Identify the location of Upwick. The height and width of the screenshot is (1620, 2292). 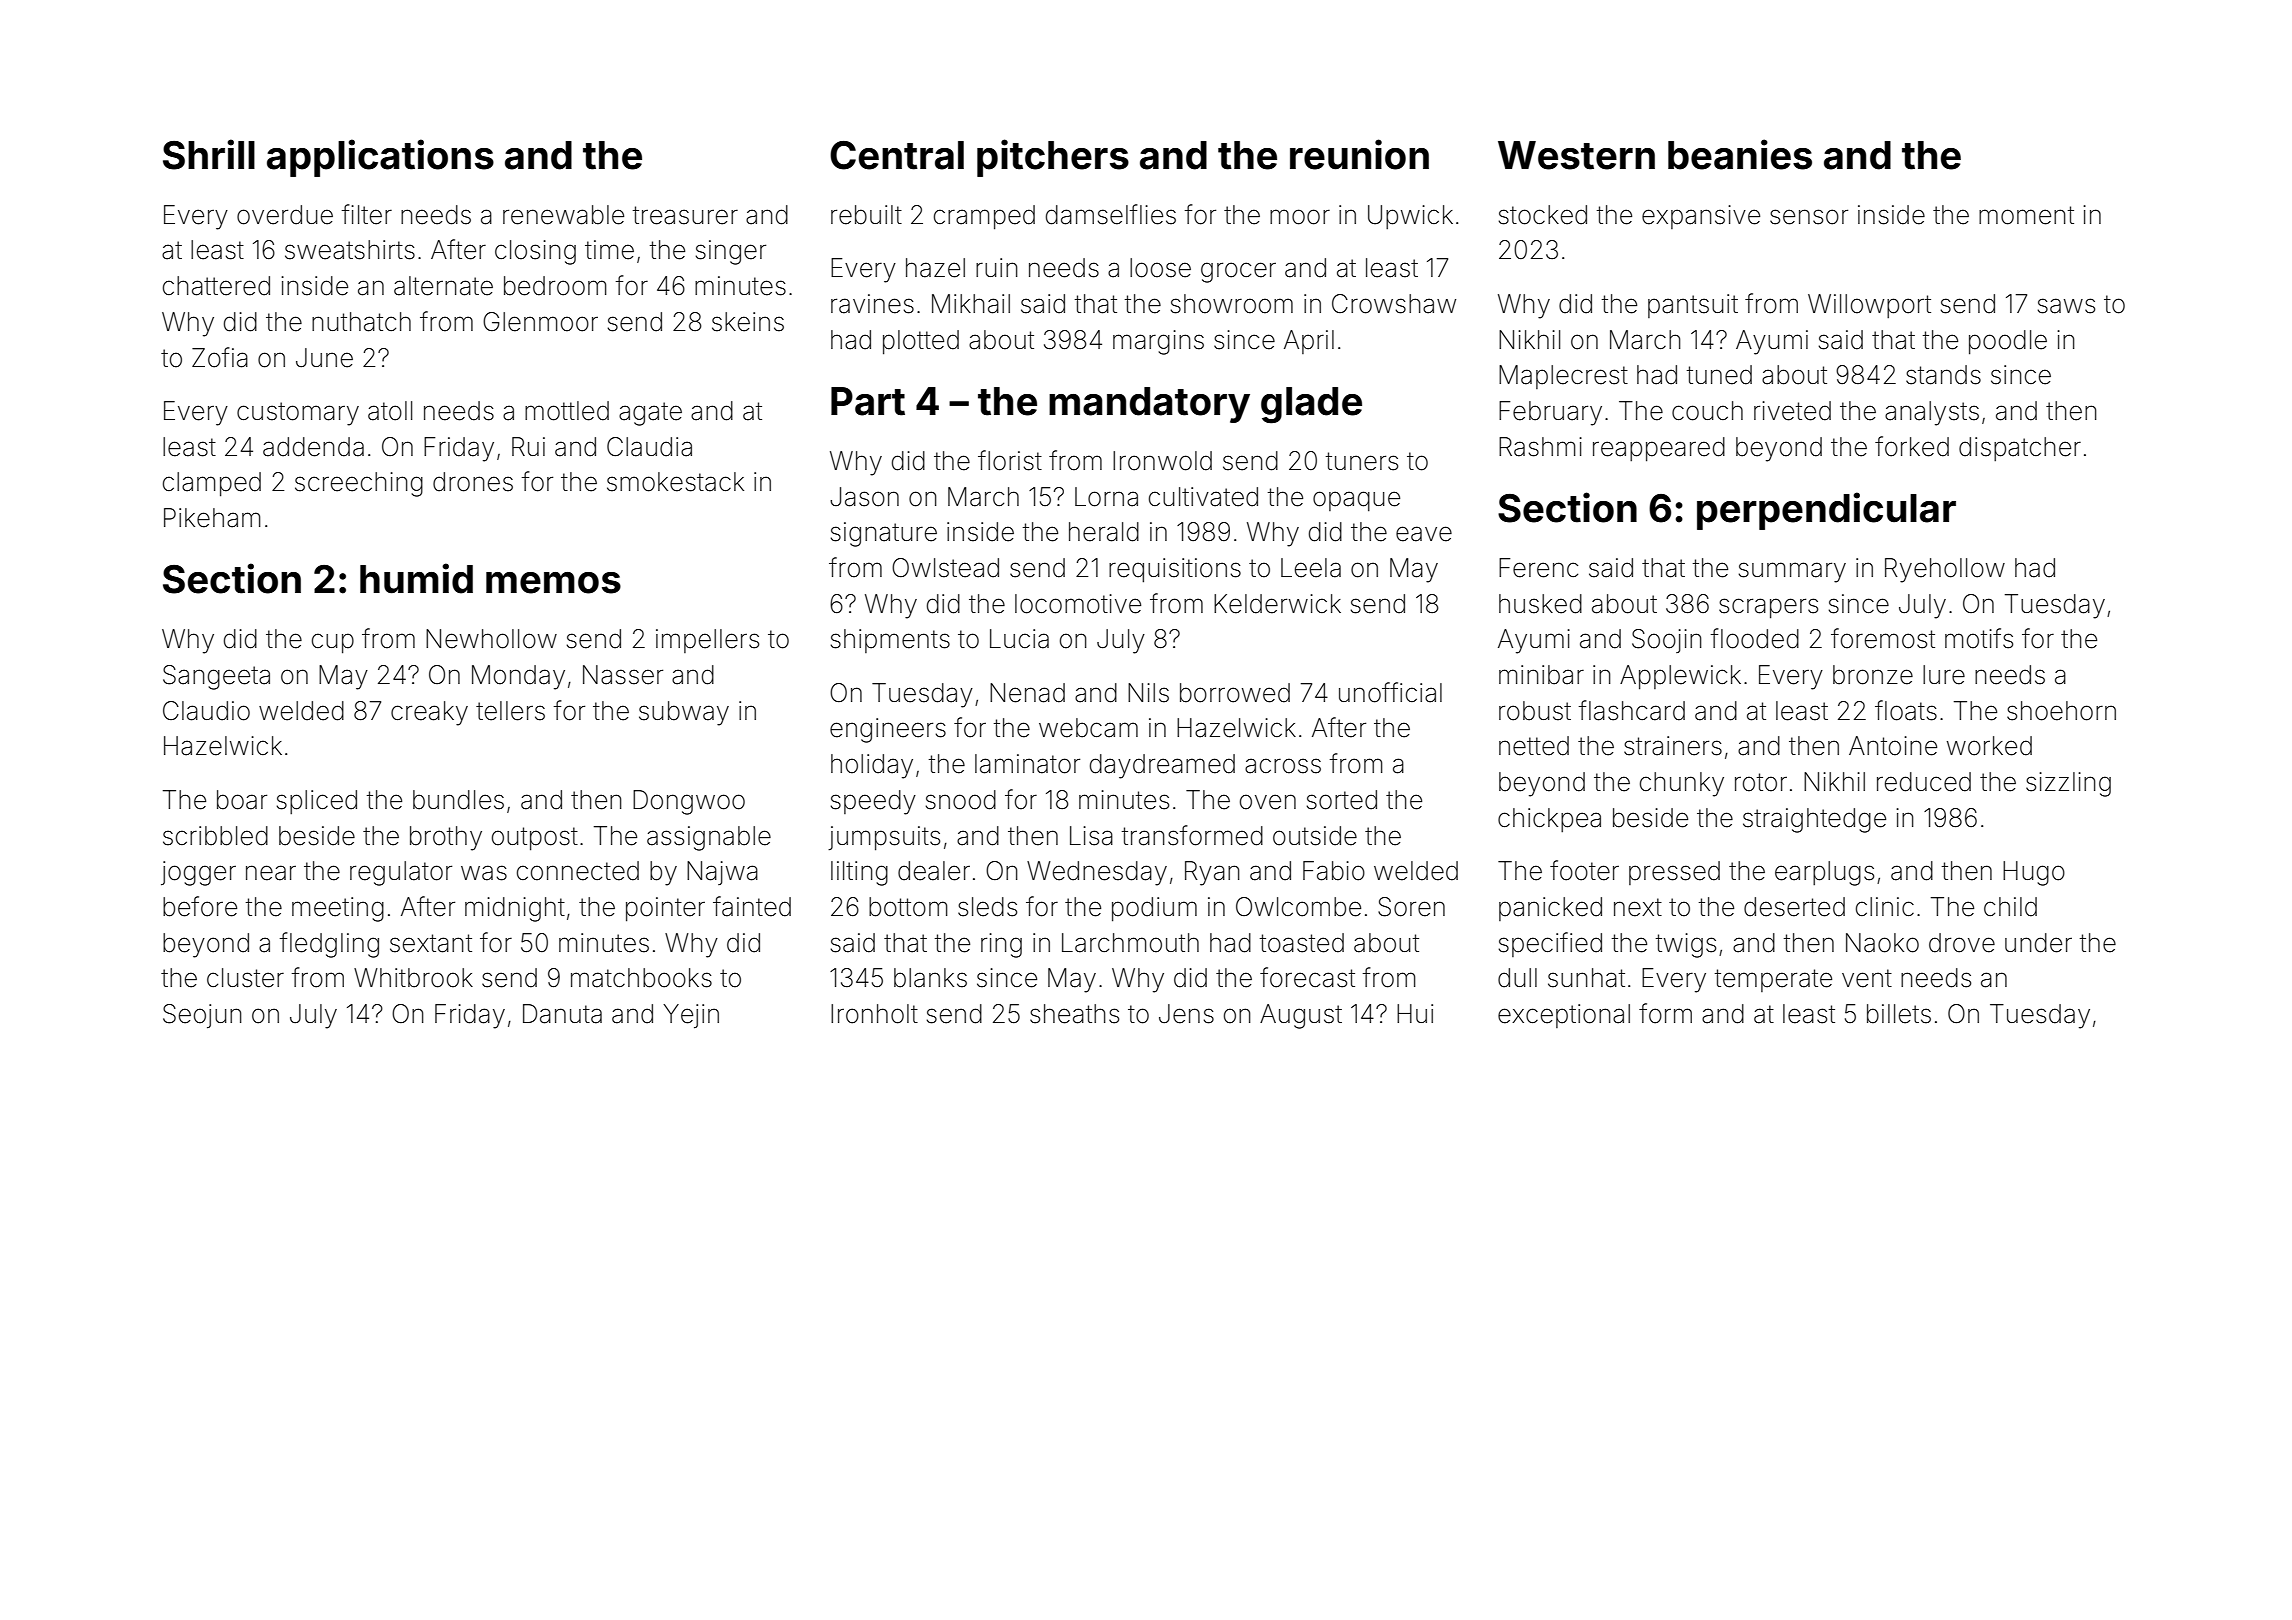
(1410, 217).
